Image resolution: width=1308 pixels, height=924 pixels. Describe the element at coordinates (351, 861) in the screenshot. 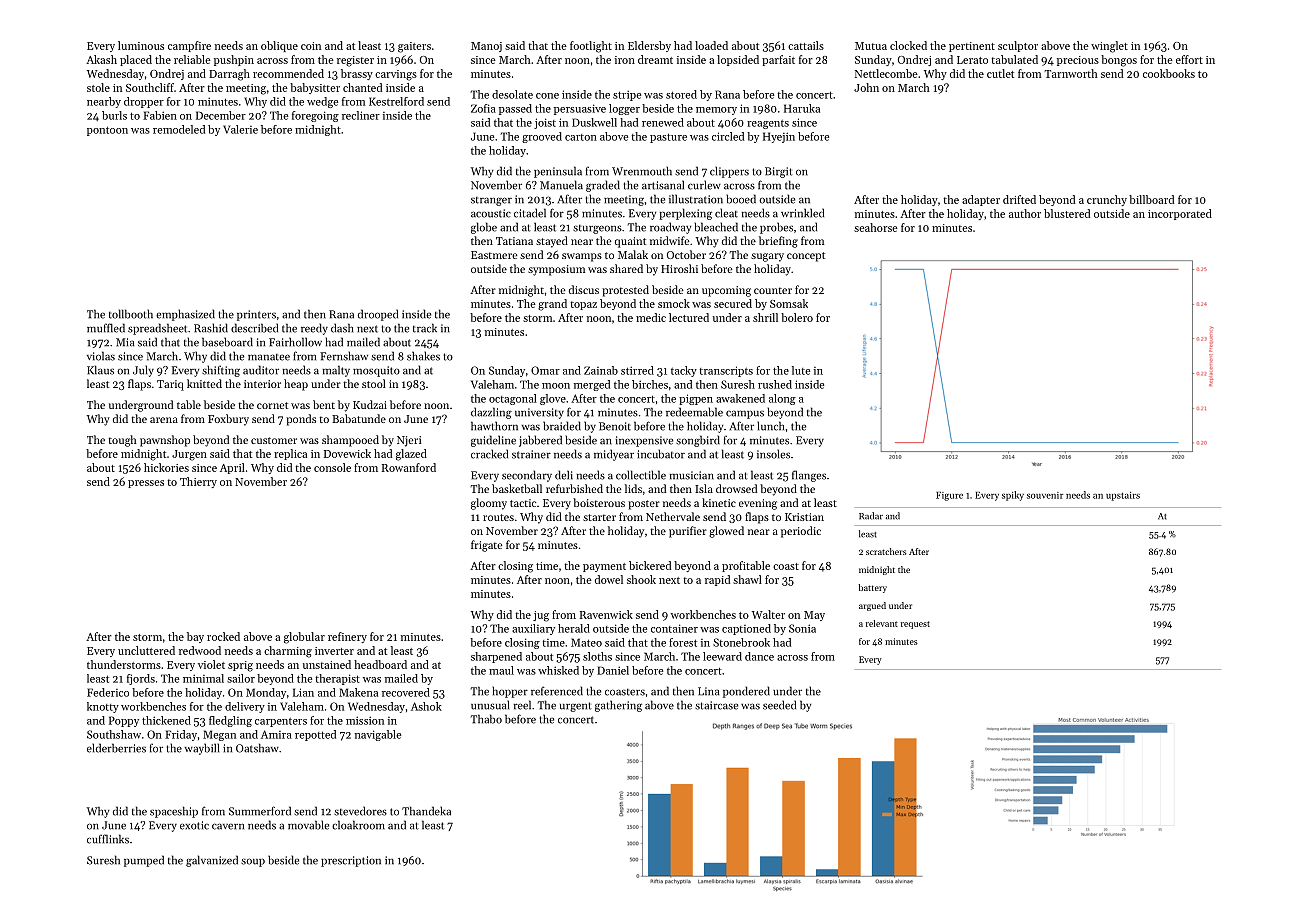

I see `prescription` at that location.
